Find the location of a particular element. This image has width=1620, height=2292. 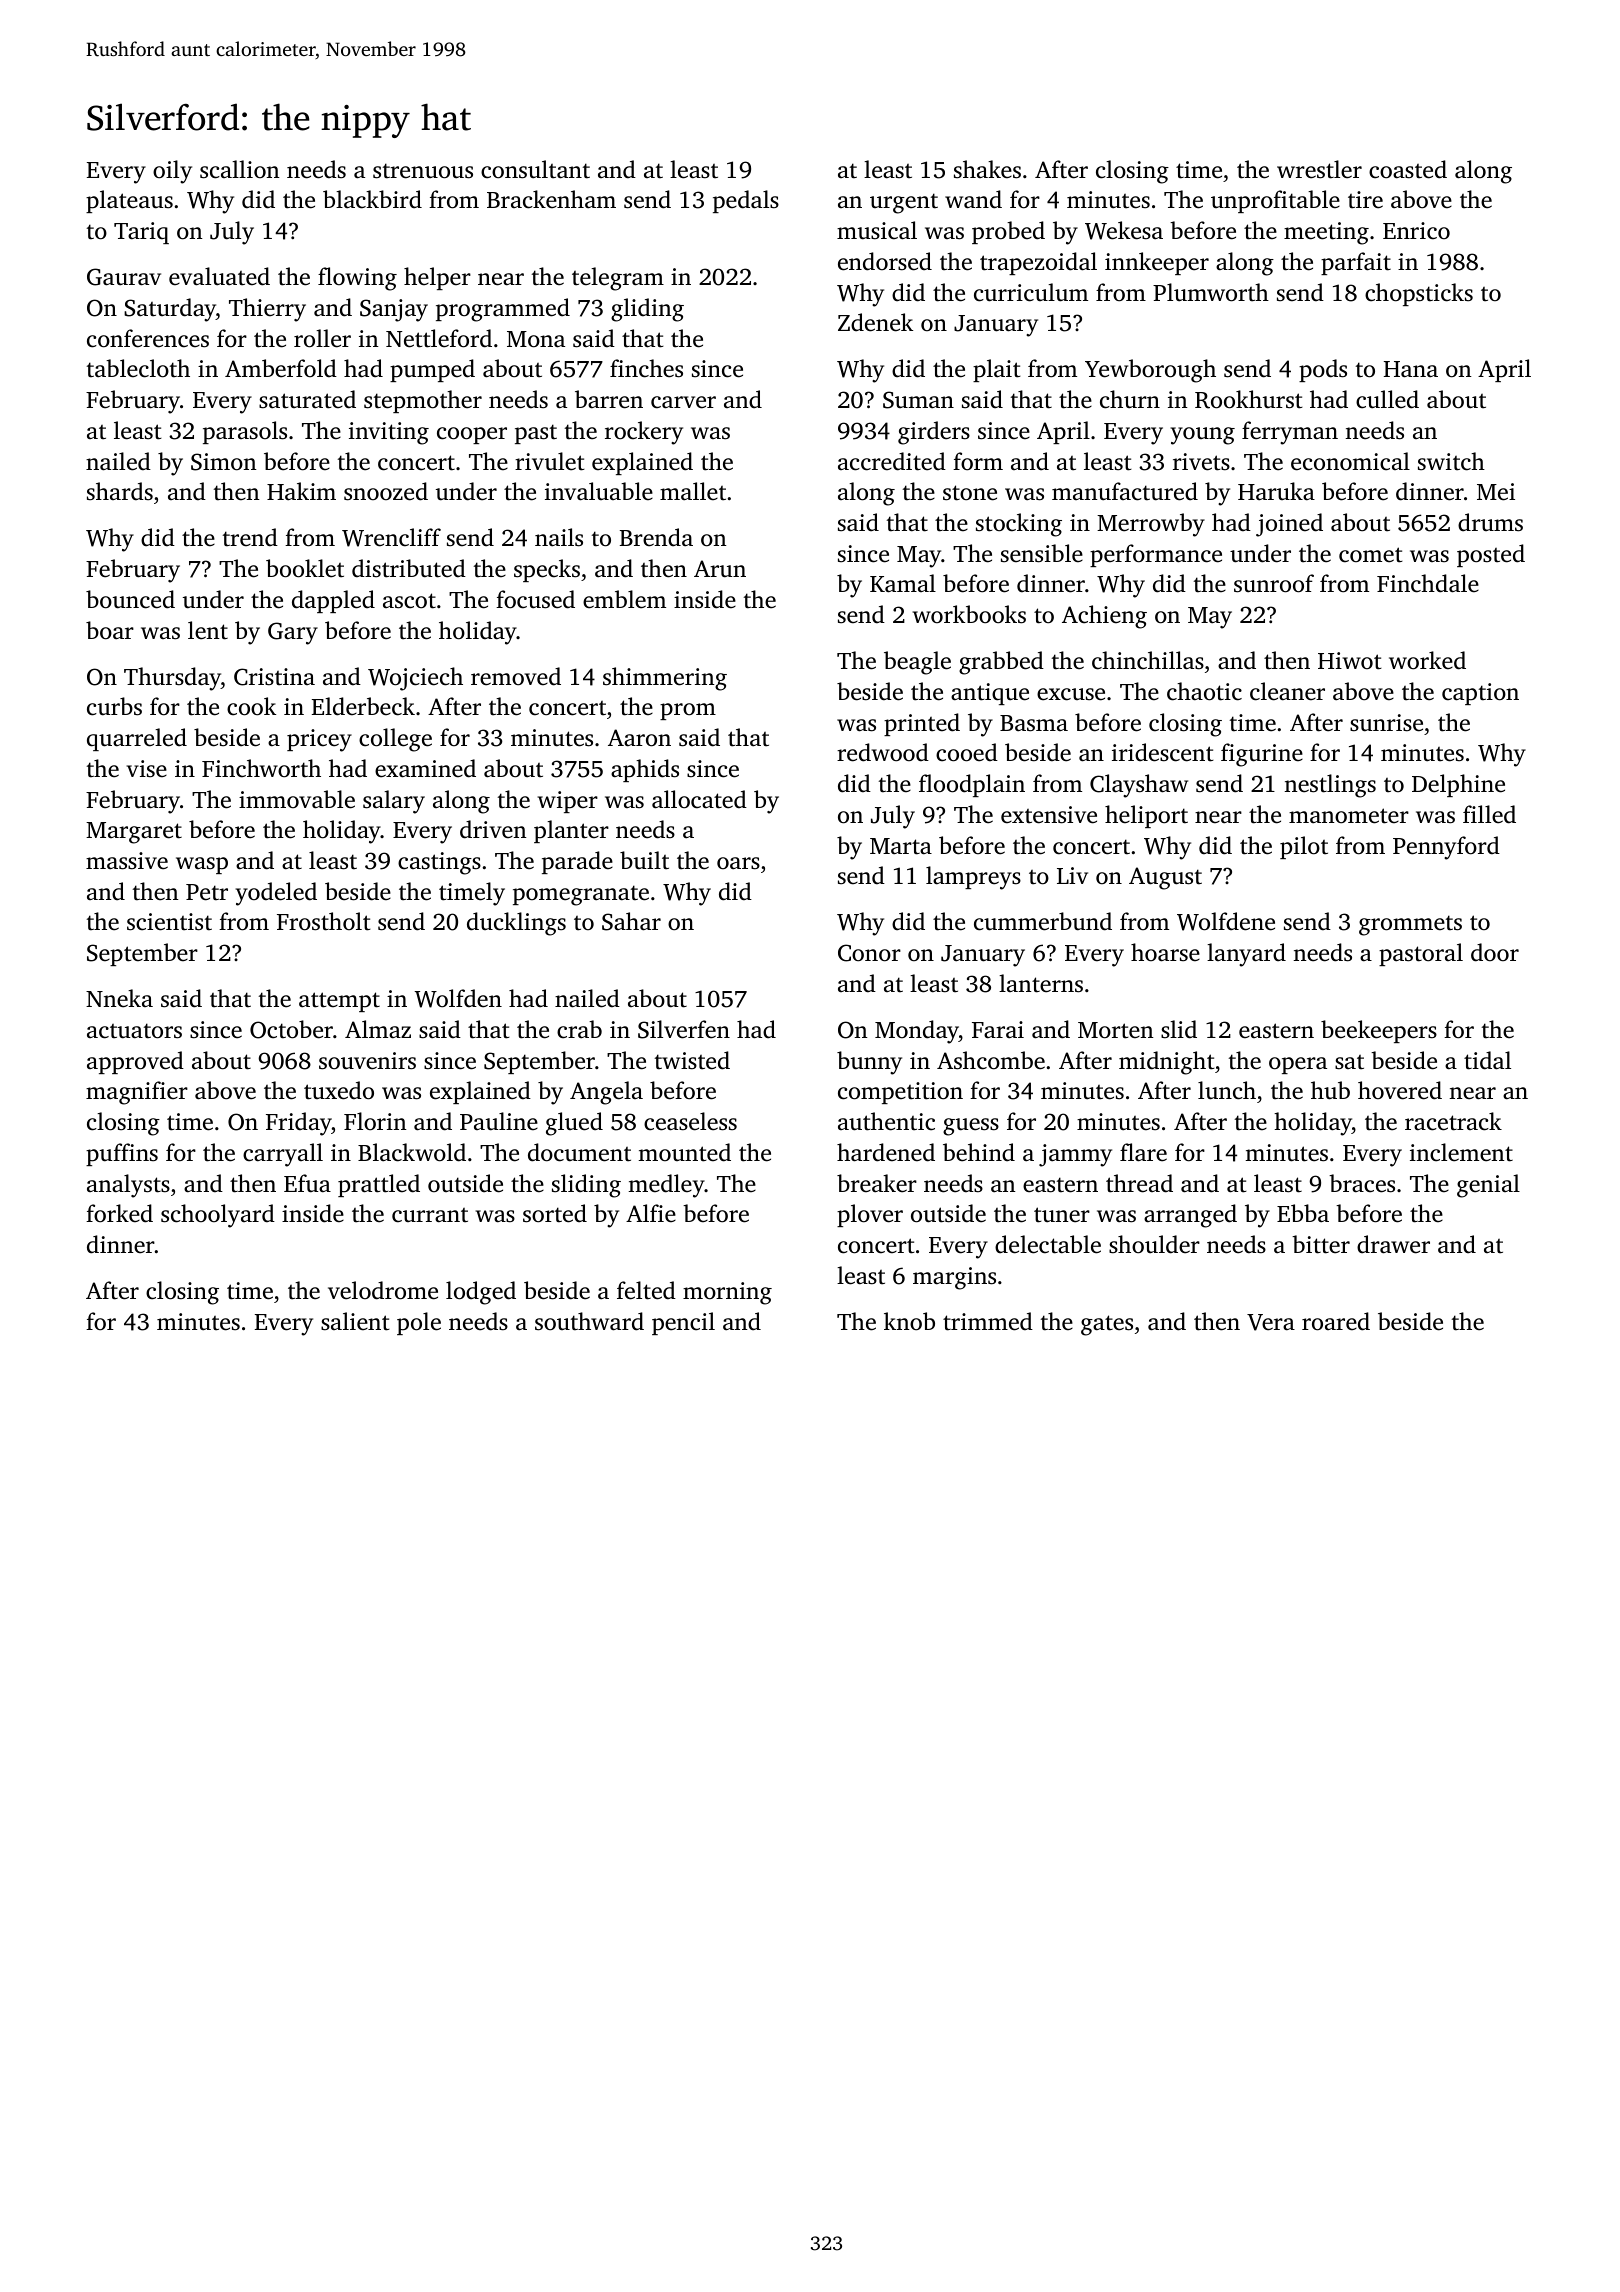

pencil is located at coordinates (683, 1323).
